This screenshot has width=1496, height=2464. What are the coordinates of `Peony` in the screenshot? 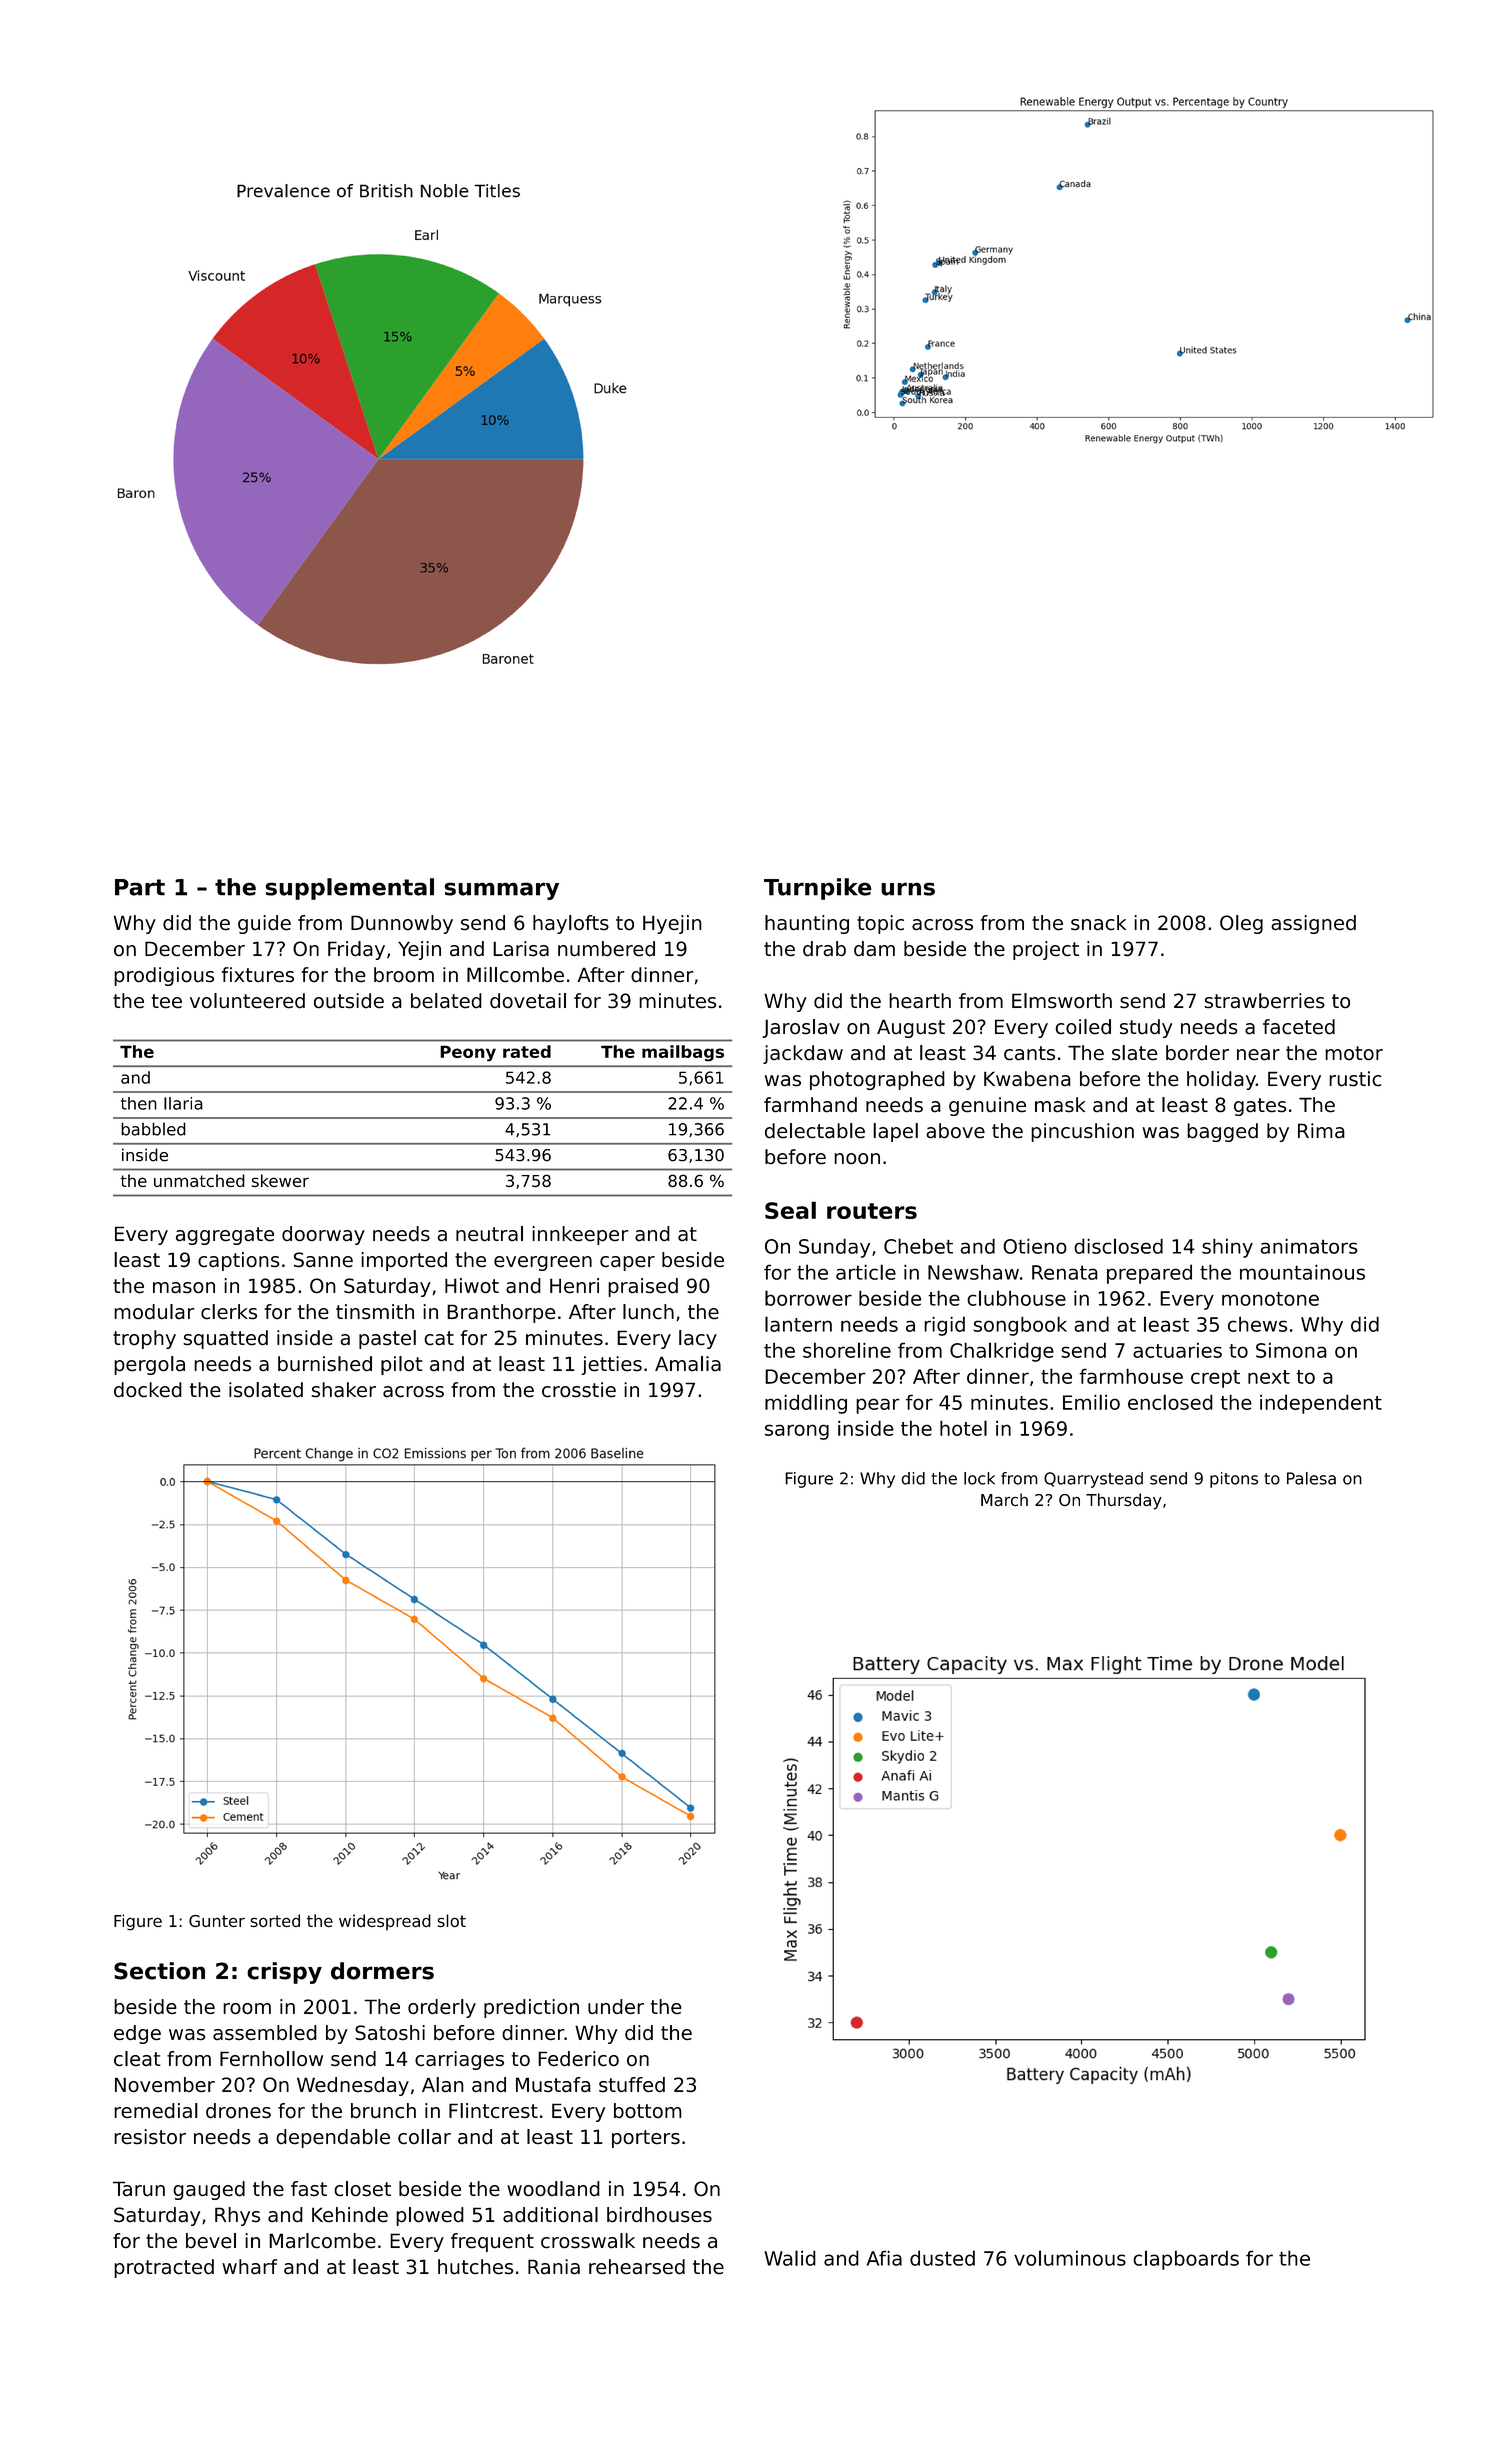 It's located at (468, 1053).
